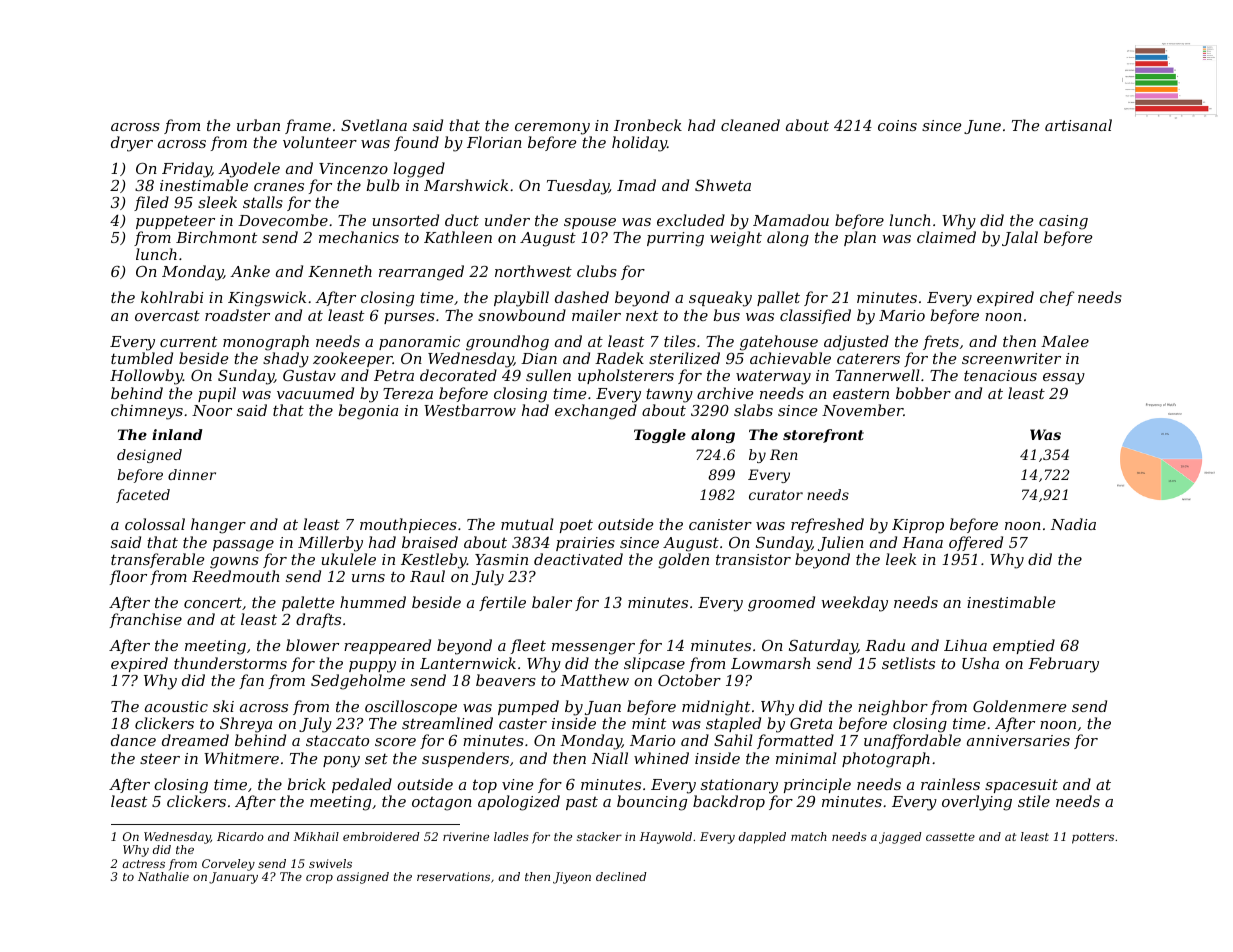 The image size is (1233, 952). Describe the element at coordinates (610, 758) in the document. I see `Niall` at that location.
